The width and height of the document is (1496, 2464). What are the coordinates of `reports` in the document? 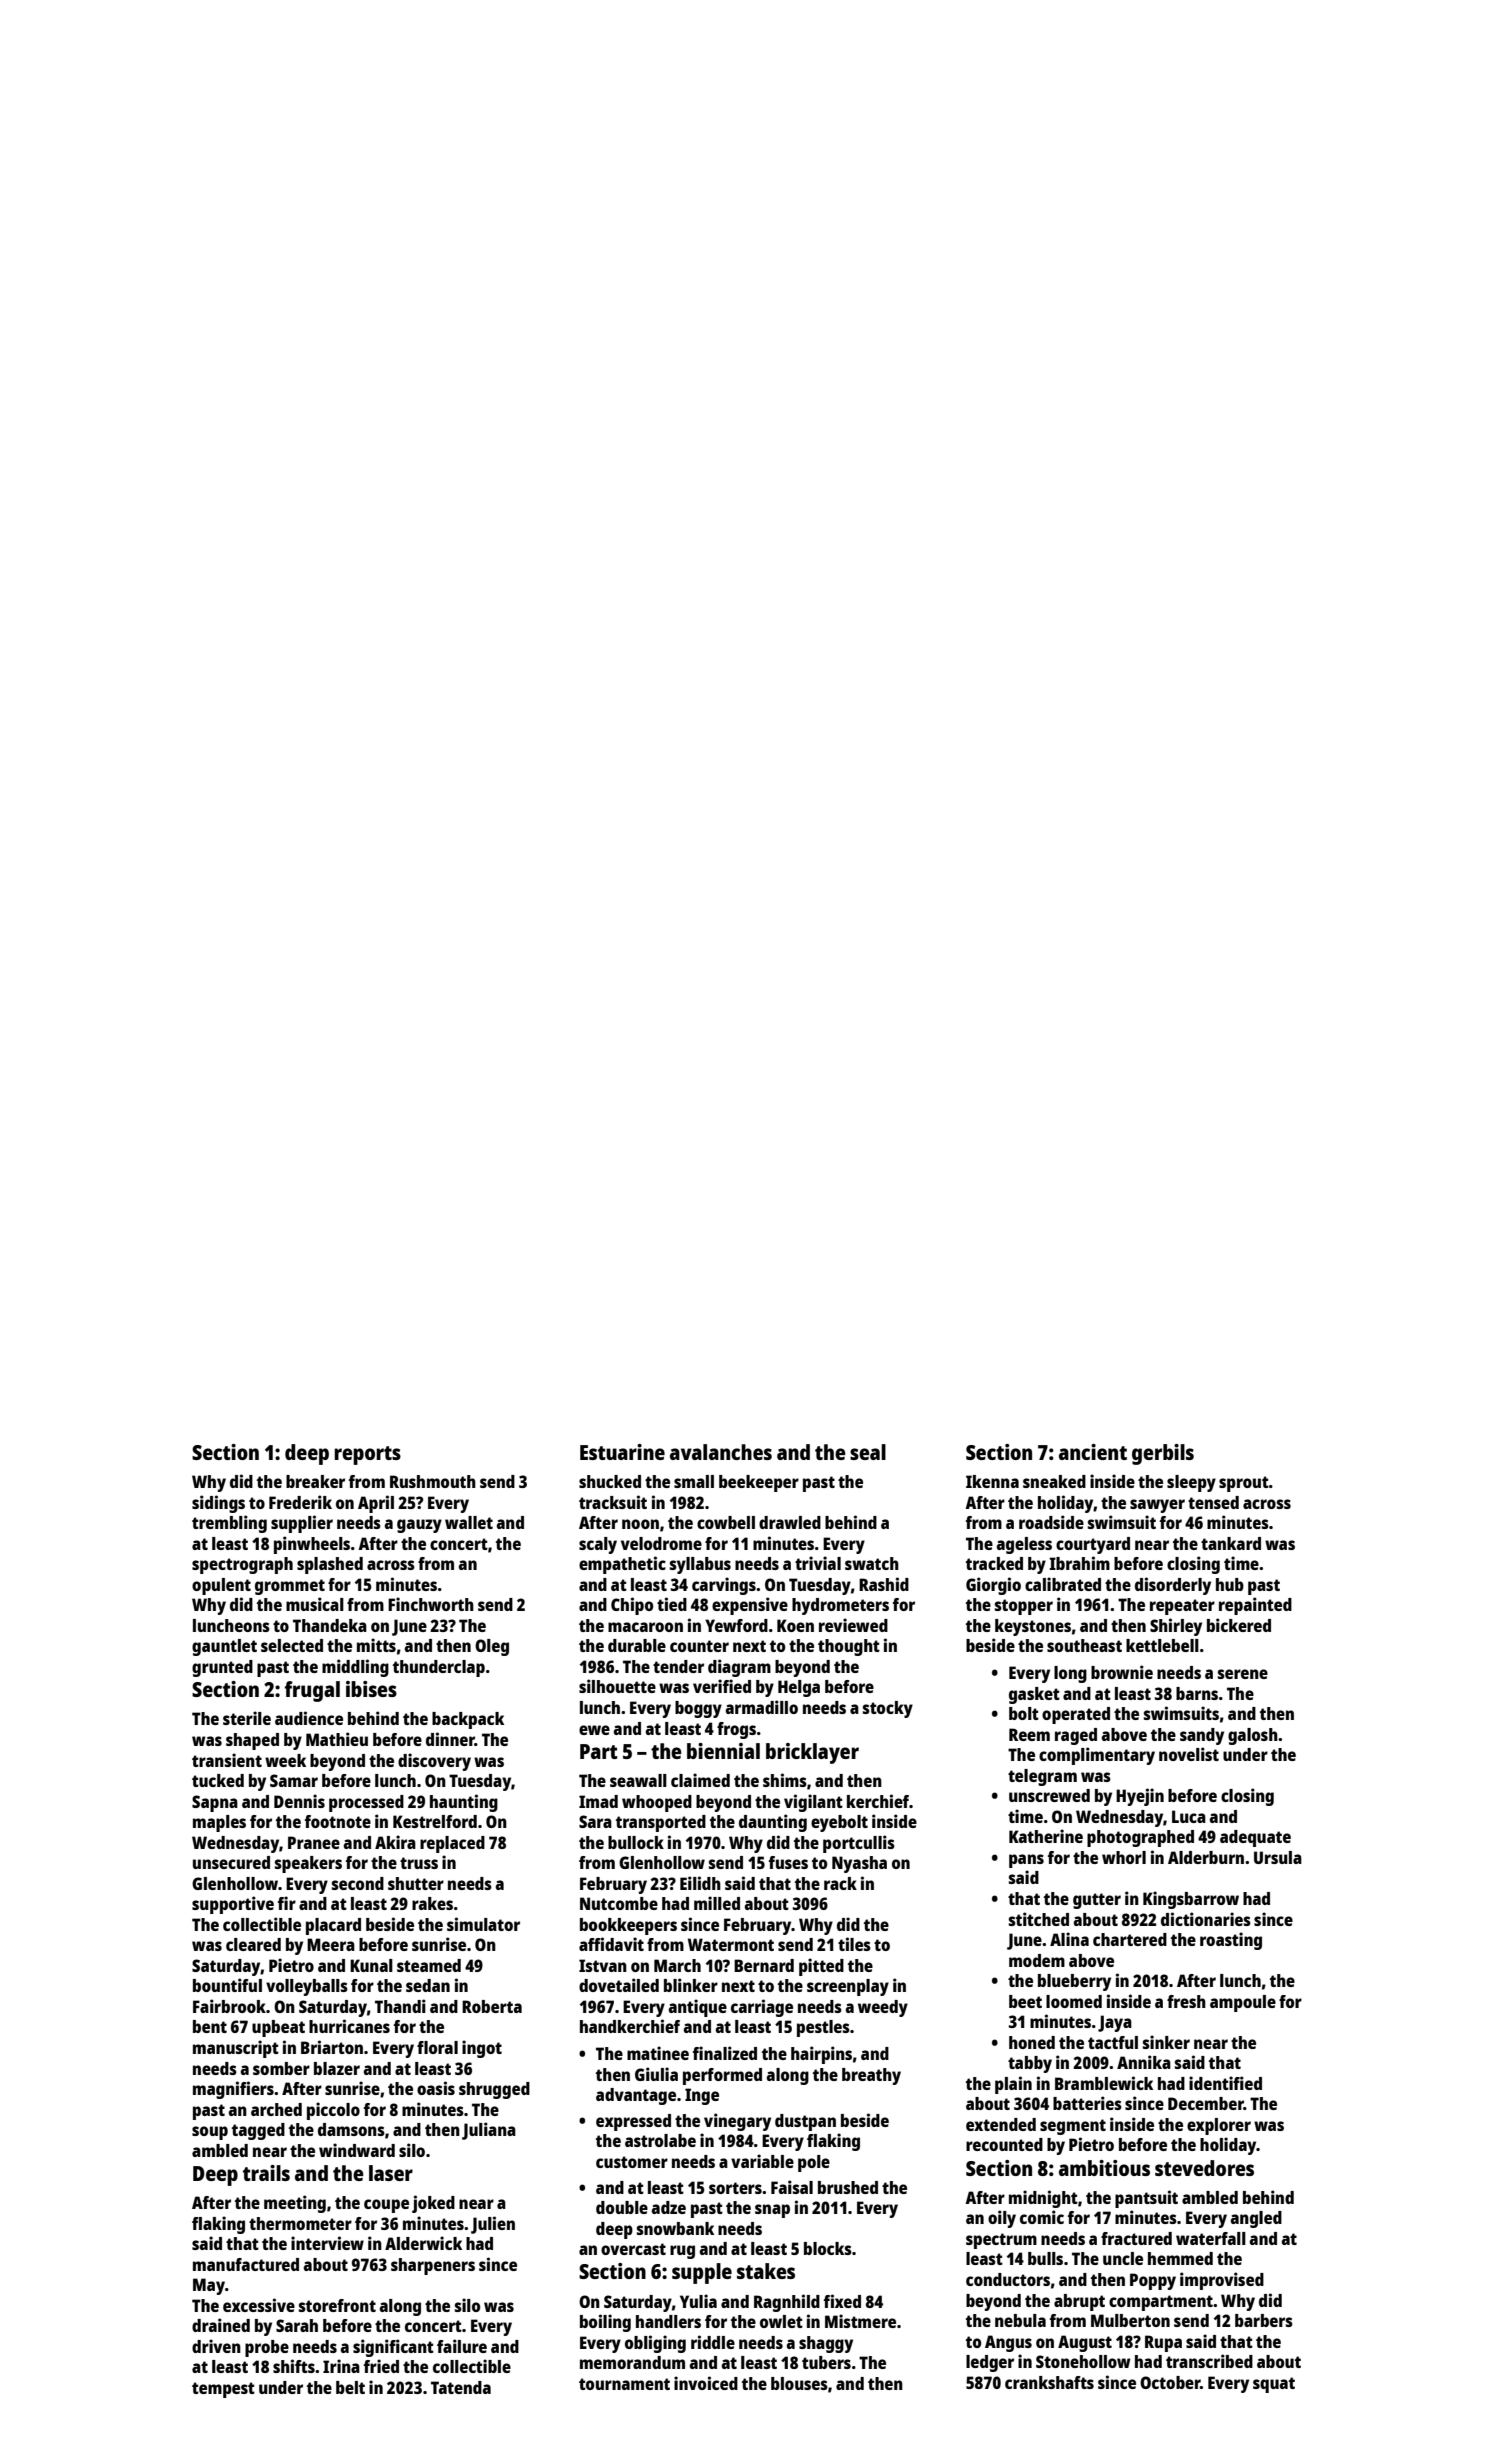 It's located at (367, 1455).
